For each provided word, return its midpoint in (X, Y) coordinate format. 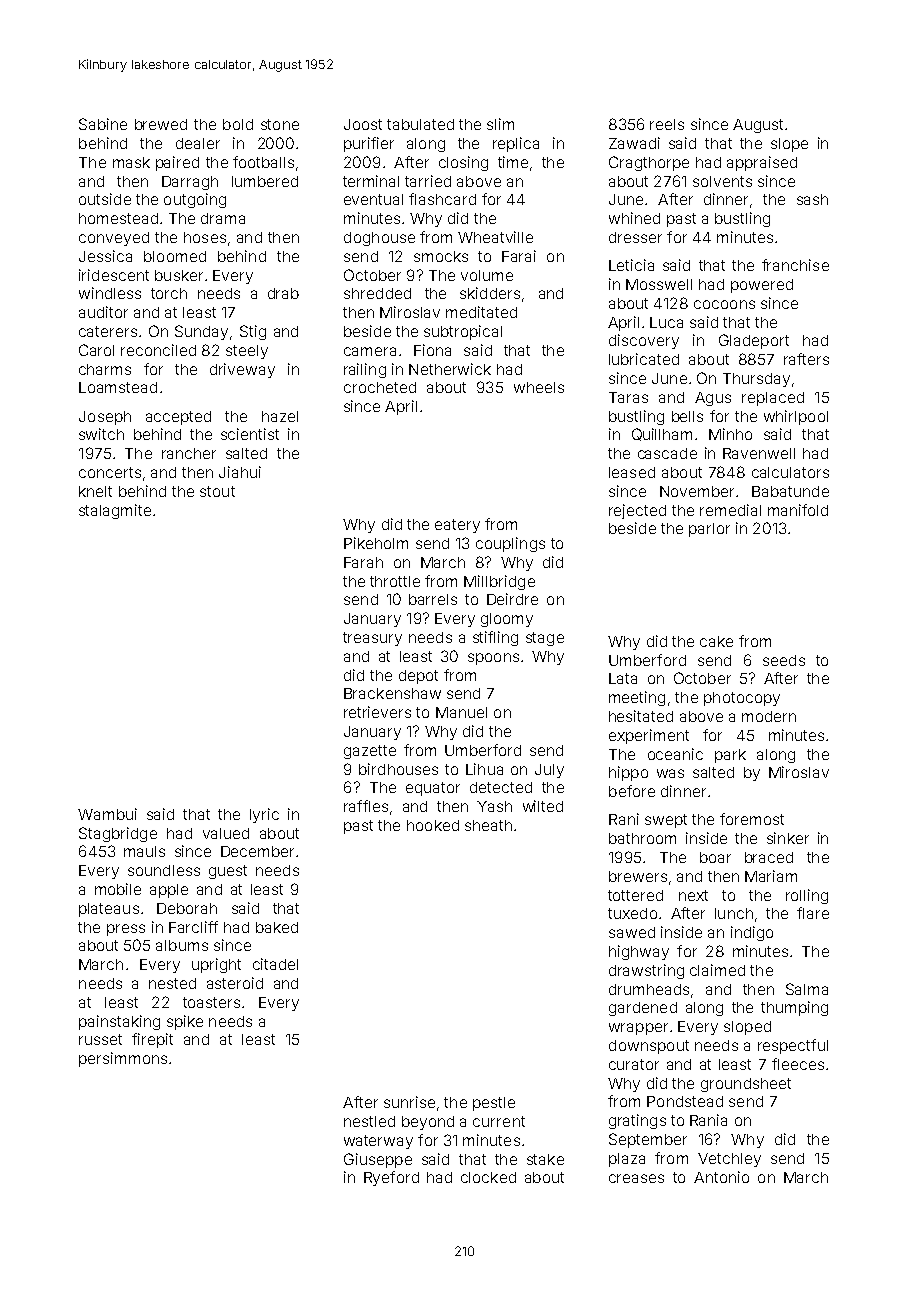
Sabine (103, 124)
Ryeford (391, 1178)
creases (636, 1178)
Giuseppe (378, 1160)
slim (500, 124)
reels (667, 124)
